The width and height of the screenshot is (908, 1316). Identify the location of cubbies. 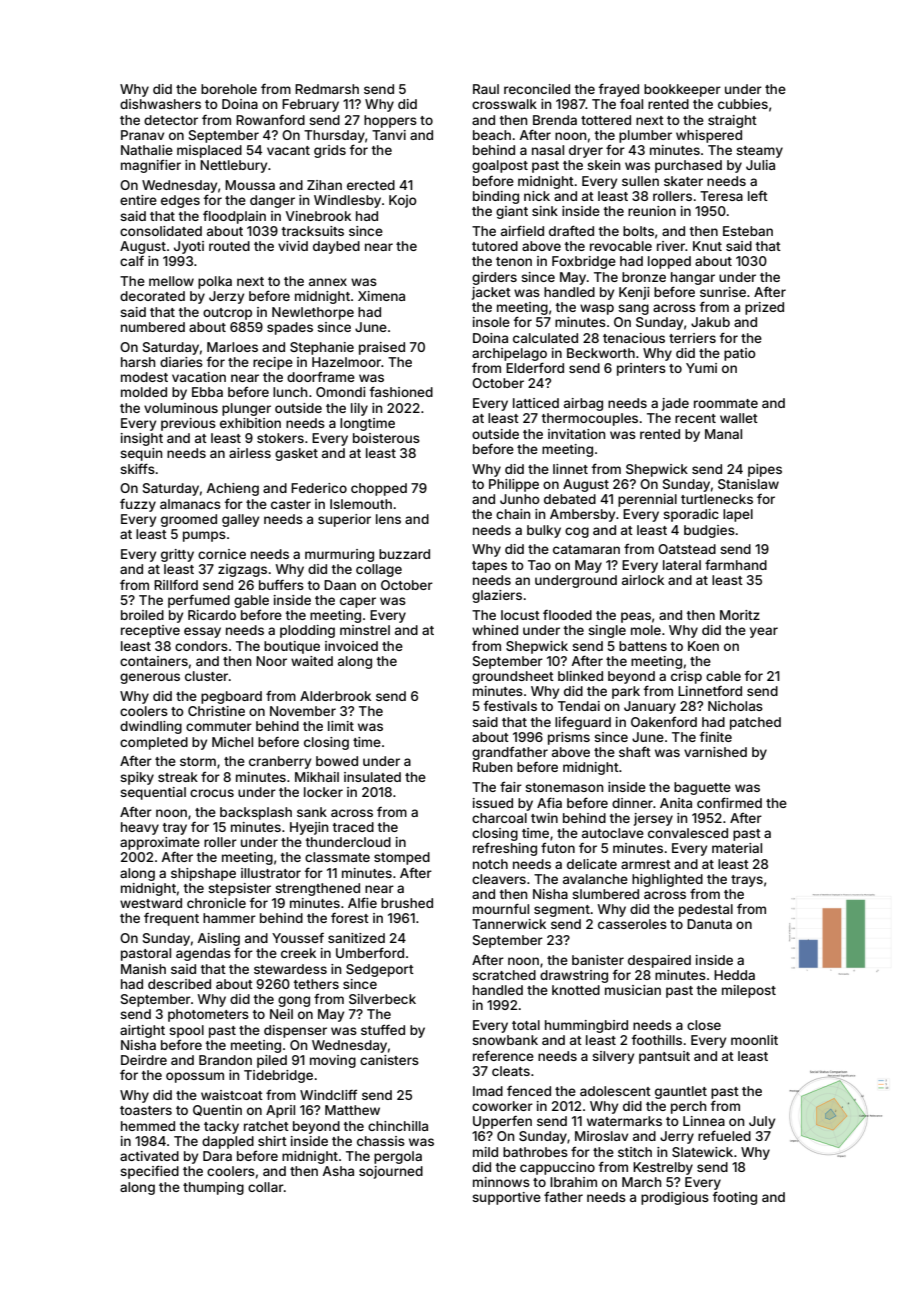
(743, 104).
